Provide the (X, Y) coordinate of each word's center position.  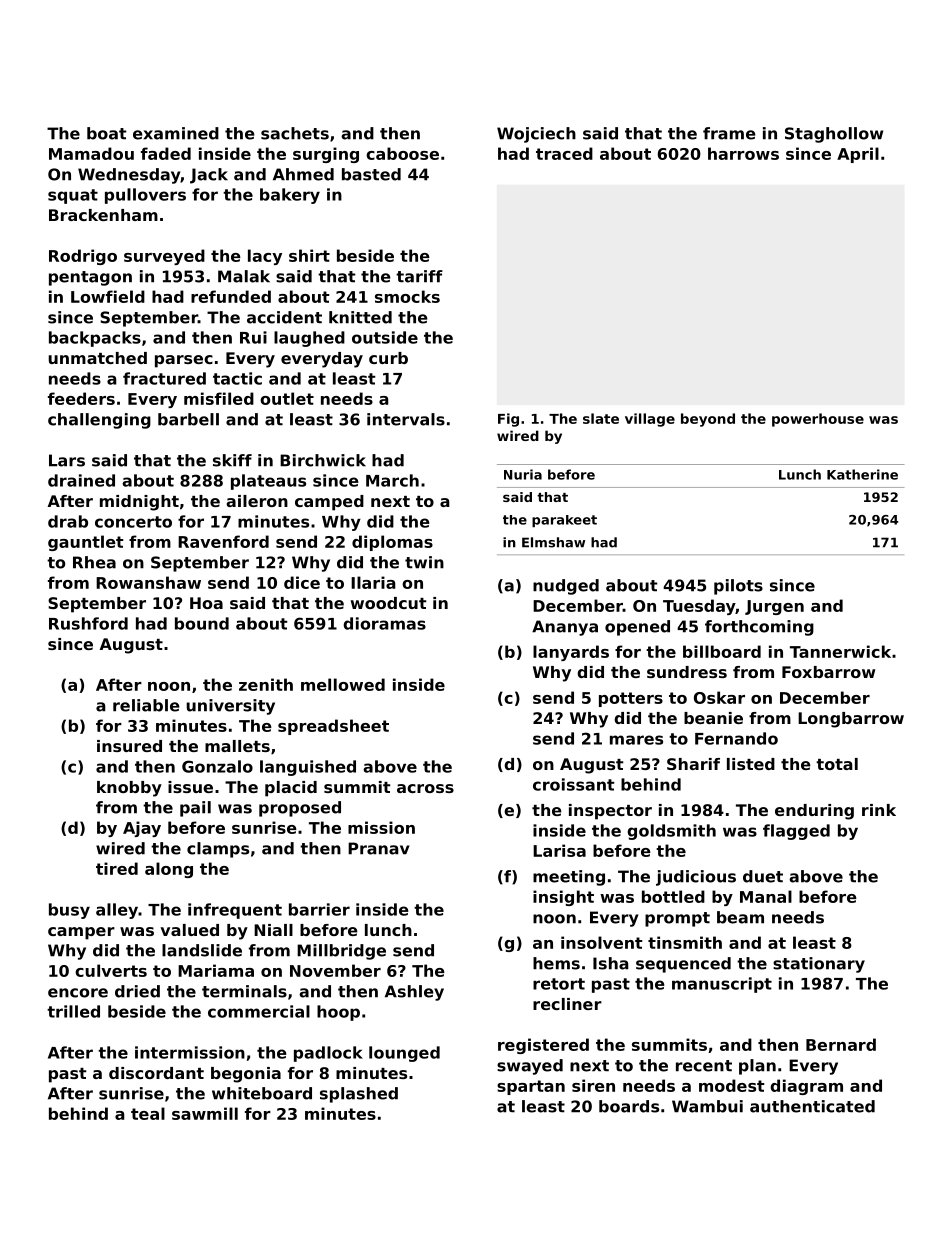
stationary (819, 965)
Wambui (707, 1106)
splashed (359, 1095)
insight (563, 898)
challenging (99, 421)
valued (189, 930)
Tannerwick (840, 651)
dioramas (384, 623)
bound (202, 623)
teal (148, 1113)
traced (564, 153)
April (858, 155)
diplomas (392, 543)
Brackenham (103, 215)
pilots (738, 587)
